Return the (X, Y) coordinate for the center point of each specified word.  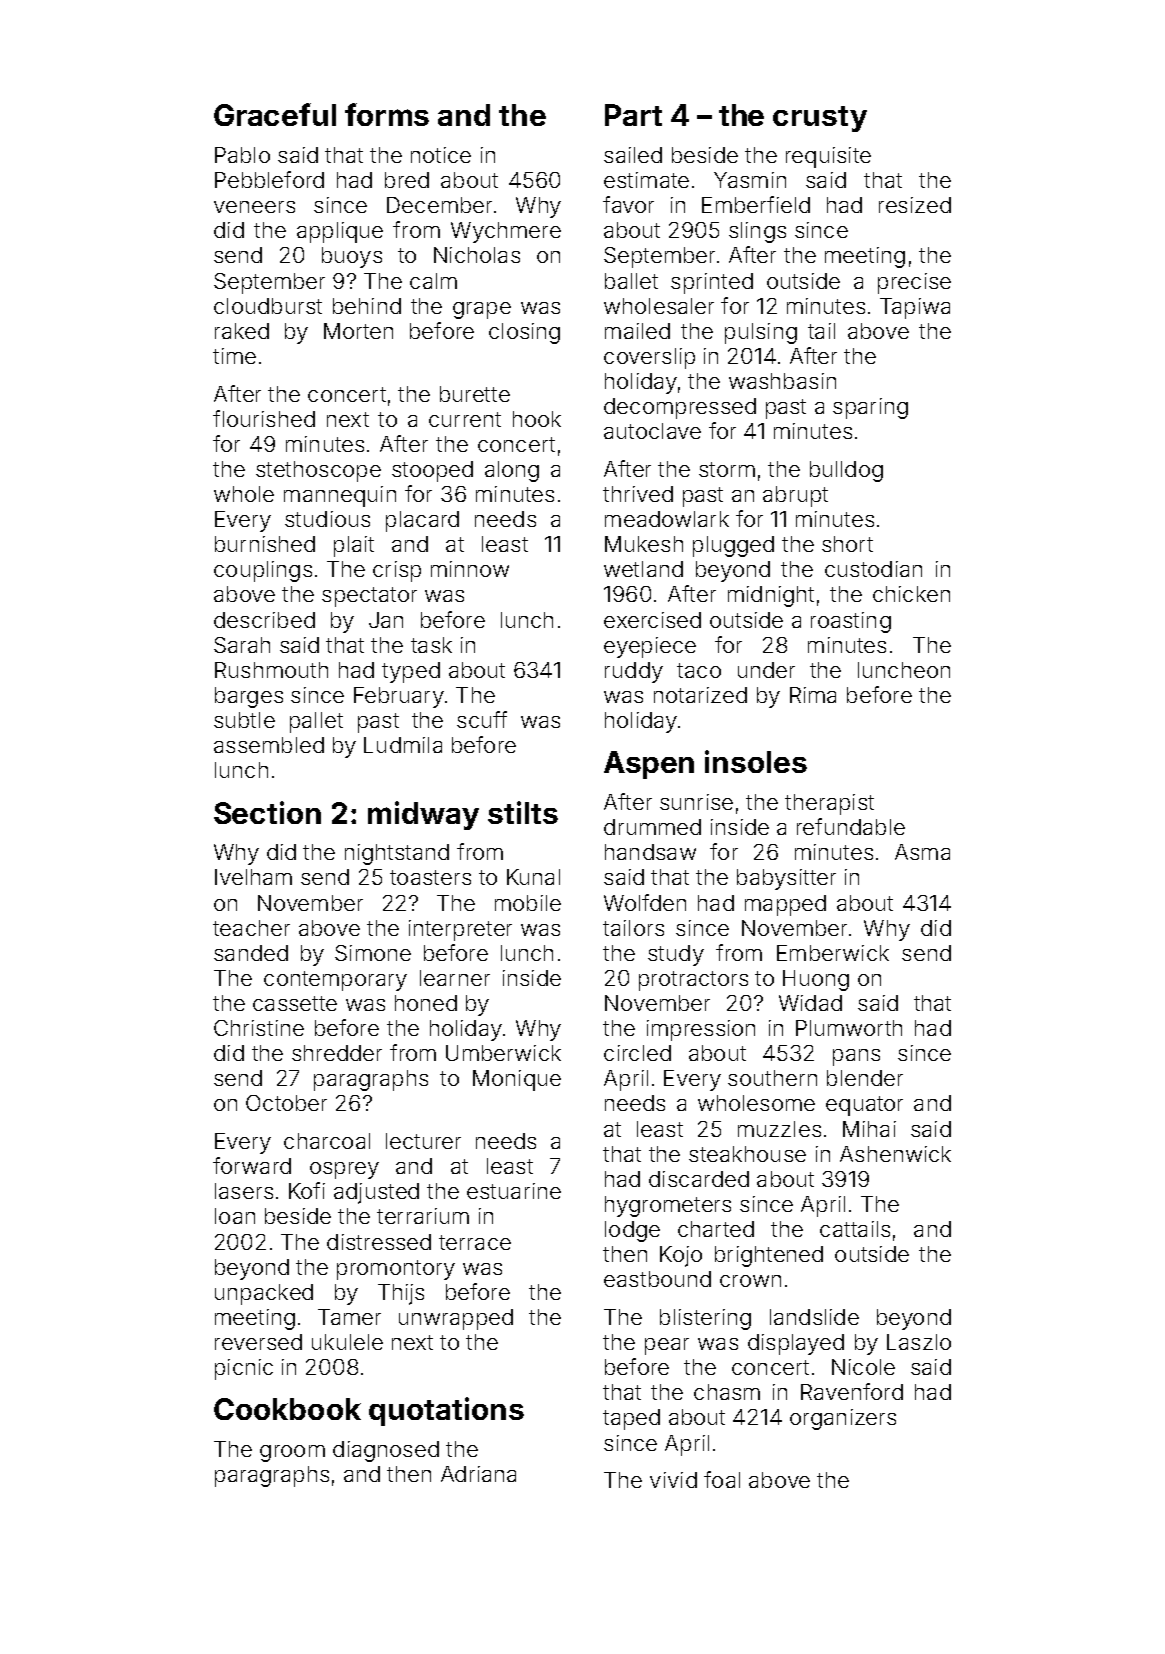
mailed (637, 331)
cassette (295, 1003)
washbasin (782, 381)
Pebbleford (269, 179)
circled (637, 1053)
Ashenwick (895, 1154)
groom (292, 1453)
